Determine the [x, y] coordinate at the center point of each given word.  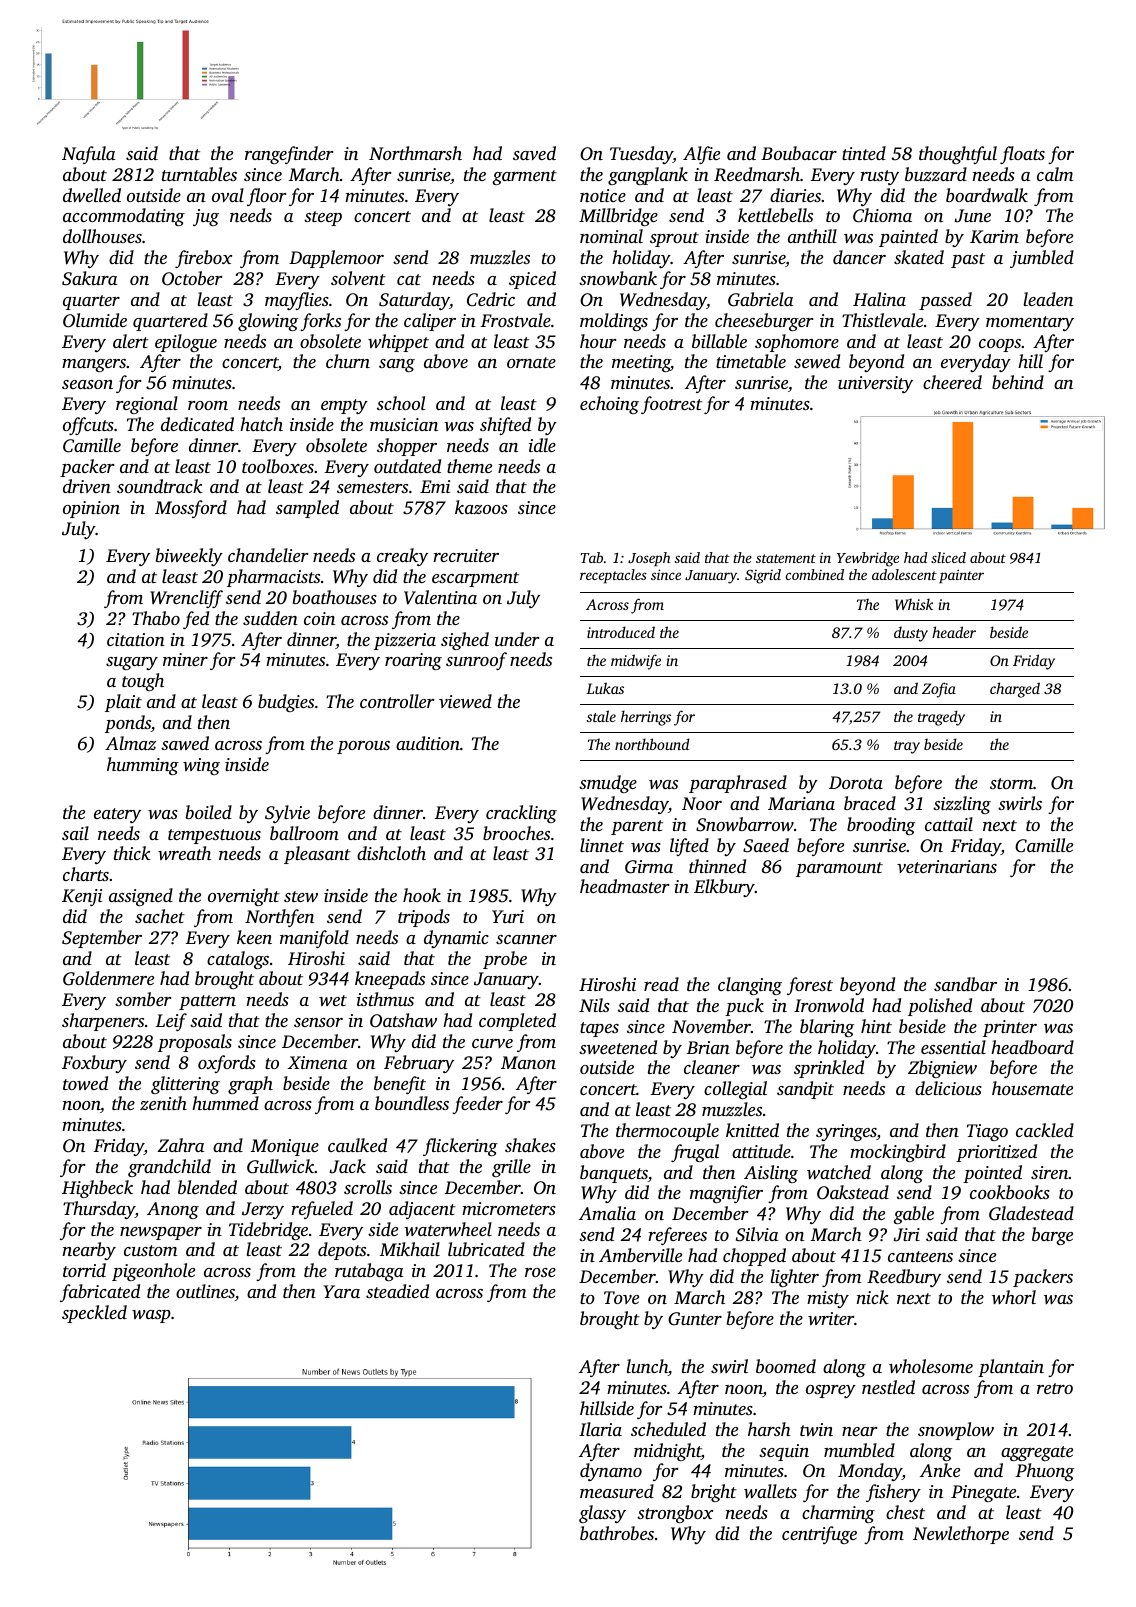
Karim [994, 237]
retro [1055, 1388]
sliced [948, 557]
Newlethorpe [961, 1535]
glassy [602, 1514]
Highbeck [97, 1189]
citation [136, 639]
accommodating [124, 217]
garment [524, 177]
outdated [407, 466]
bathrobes [617, 1533]
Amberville [640, 1255]
